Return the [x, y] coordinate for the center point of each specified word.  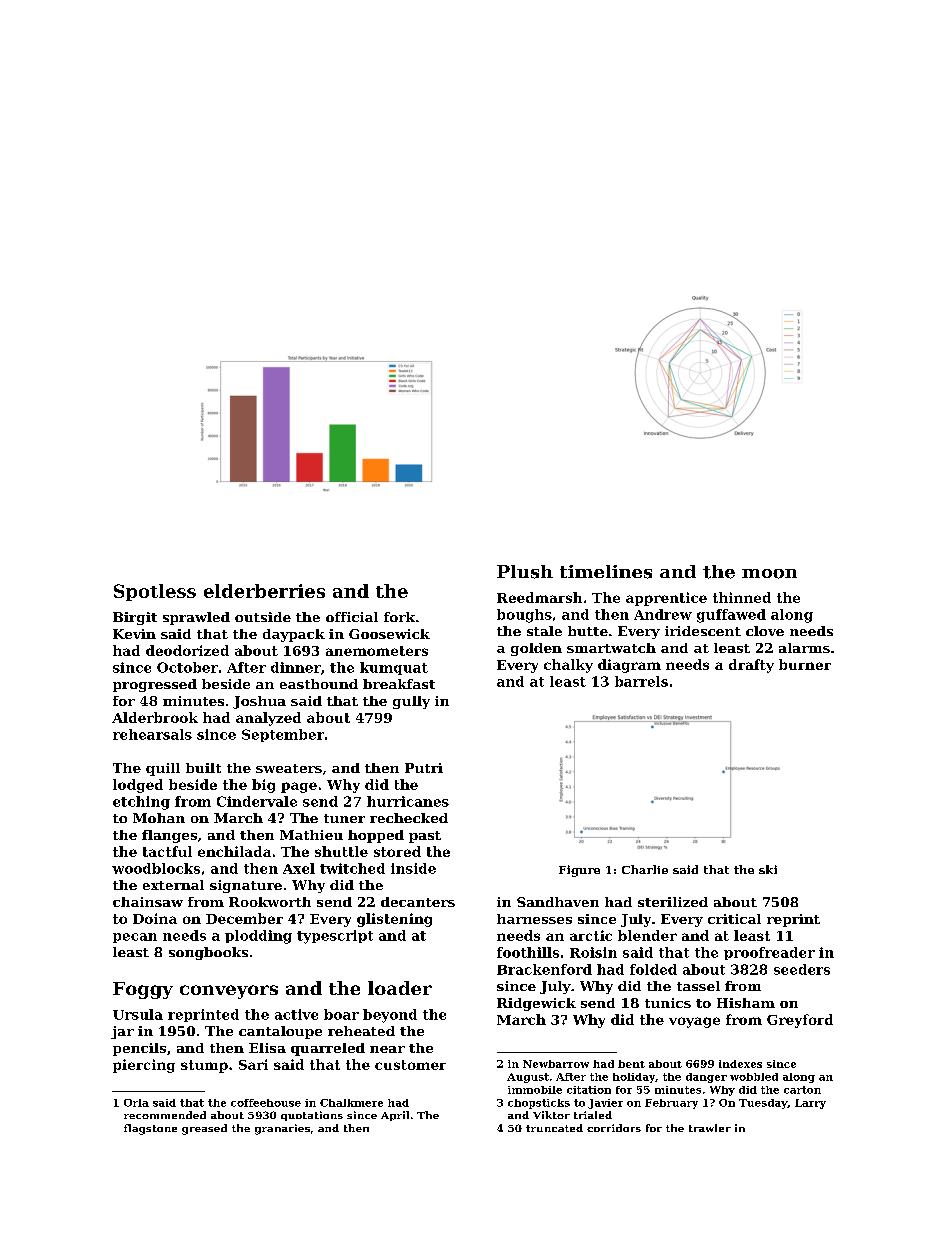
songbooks [208, 953]
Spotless [155, 592]
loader [400, 988]
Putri [424, 768]
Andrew [663, 614]
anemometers [377, 651]
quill [163, 769]
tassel [698, 986]
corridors [614, 1128]
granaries [282, 1129]
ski [768, 869]
